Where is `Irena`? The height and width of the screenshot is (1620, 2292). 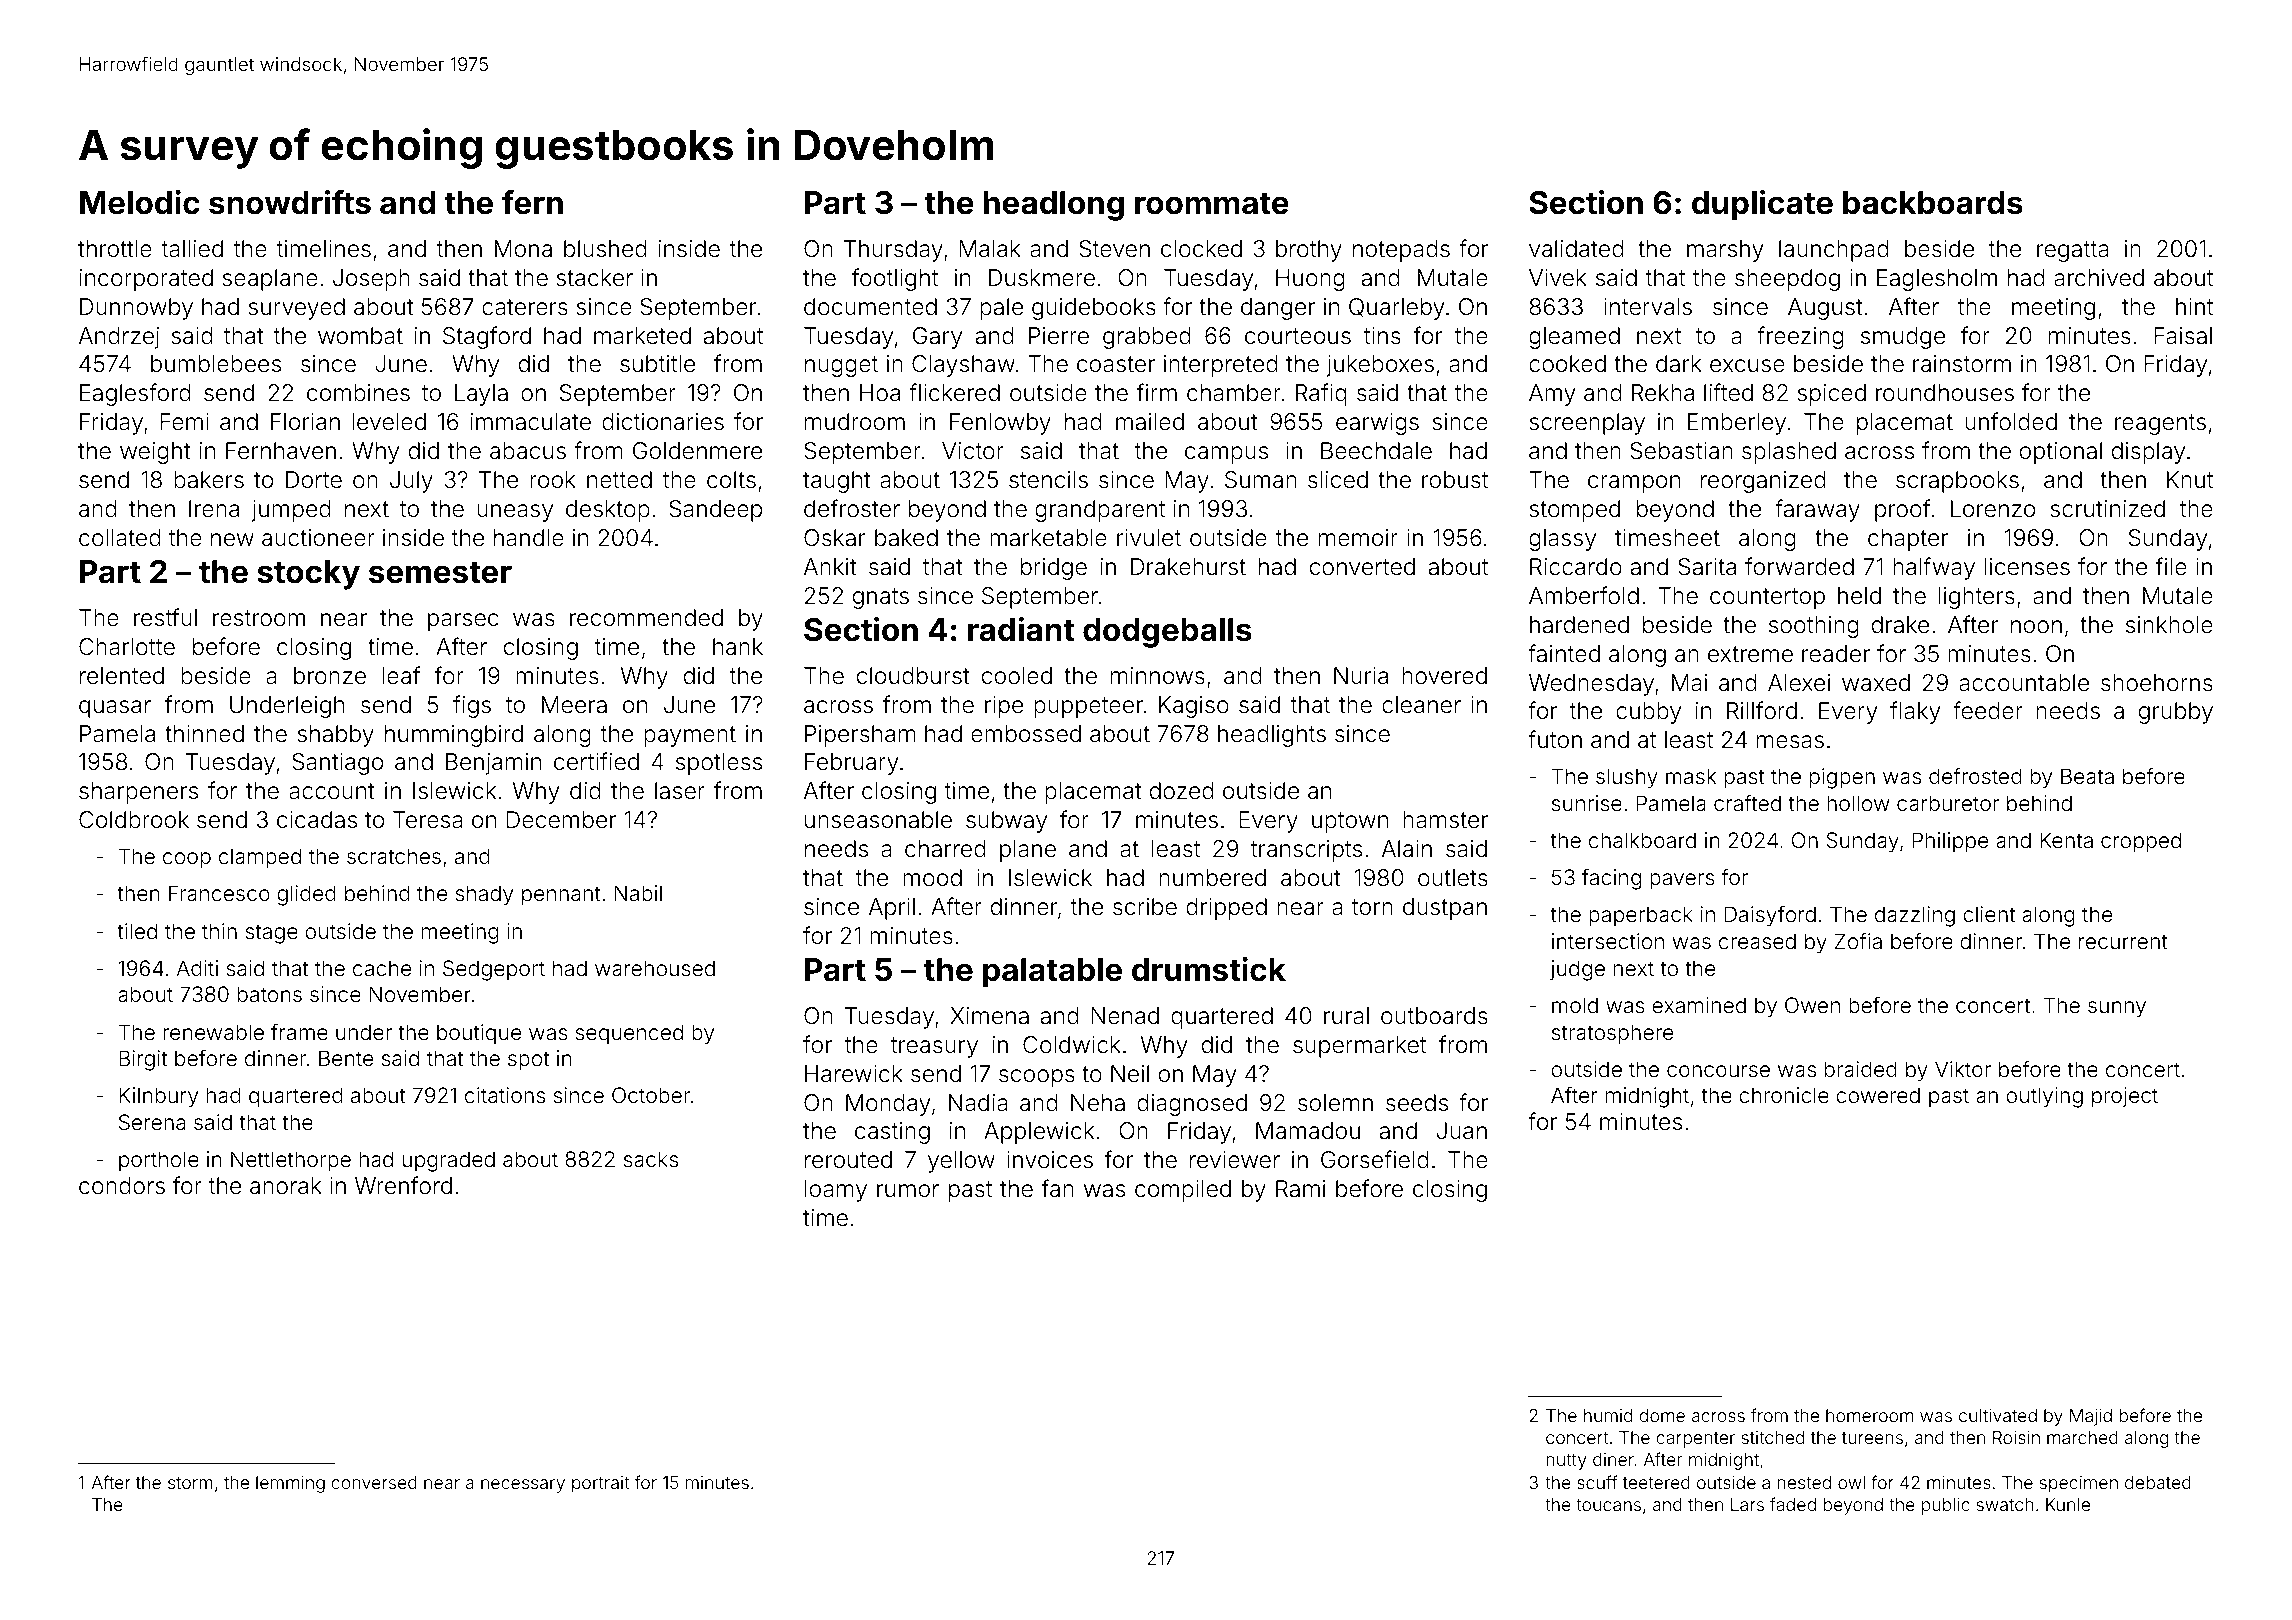
Irena is located at coordinates (214, 509).
